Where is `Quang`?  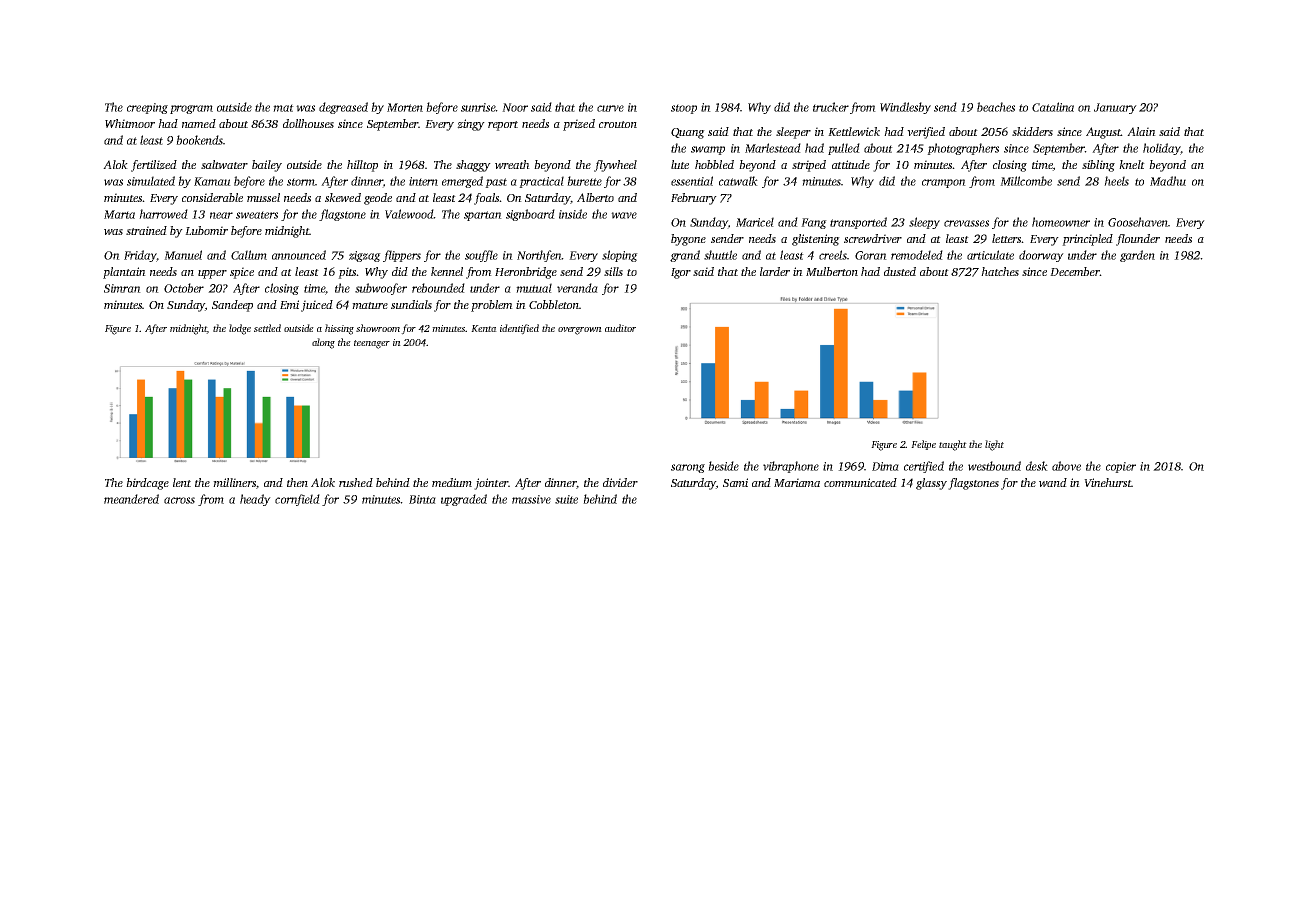 Quang is located at coordinates (688, 133).
